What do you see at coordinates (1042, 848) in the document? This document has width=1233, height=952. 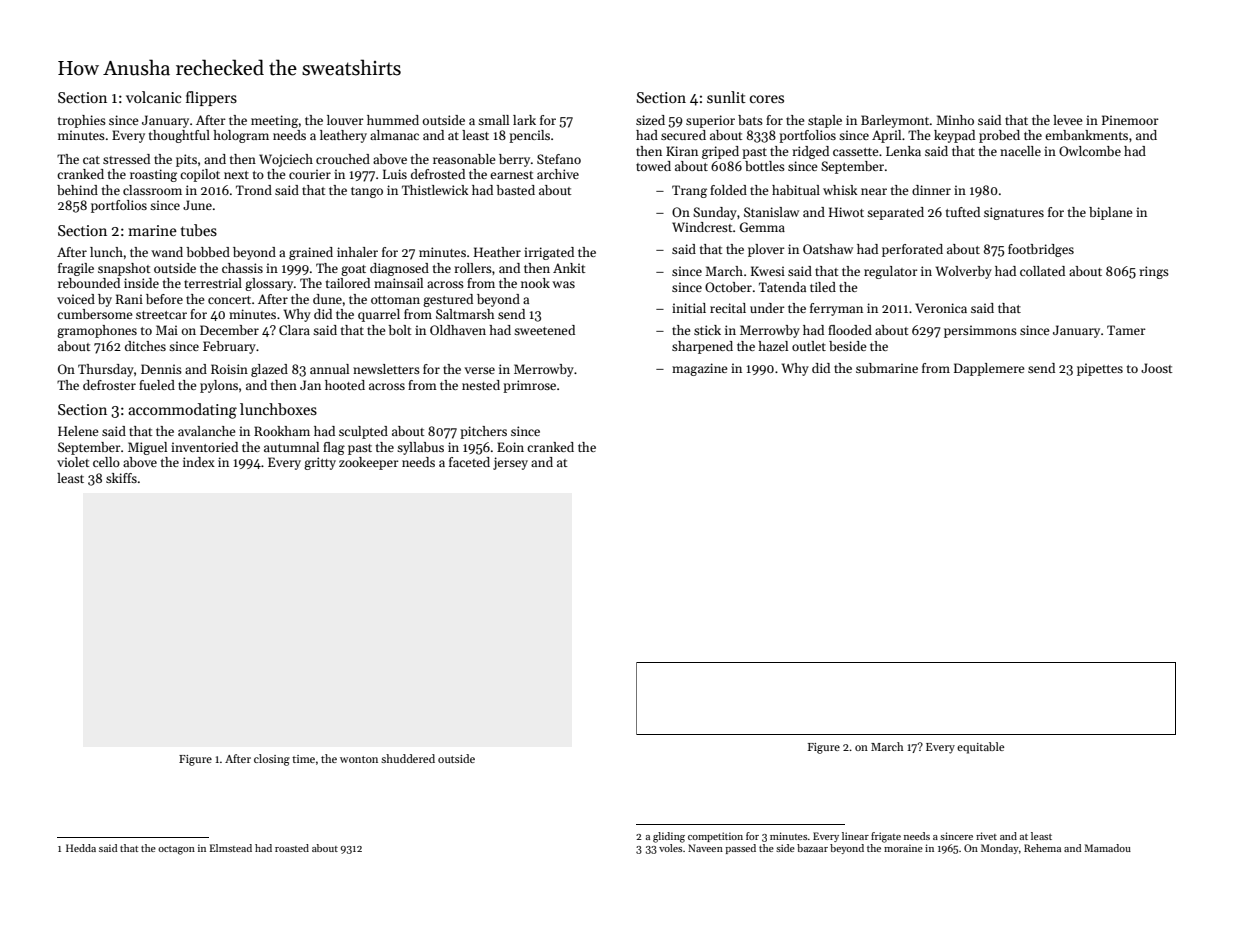 I see `Rehema` at bounding box center [1042, 848].
